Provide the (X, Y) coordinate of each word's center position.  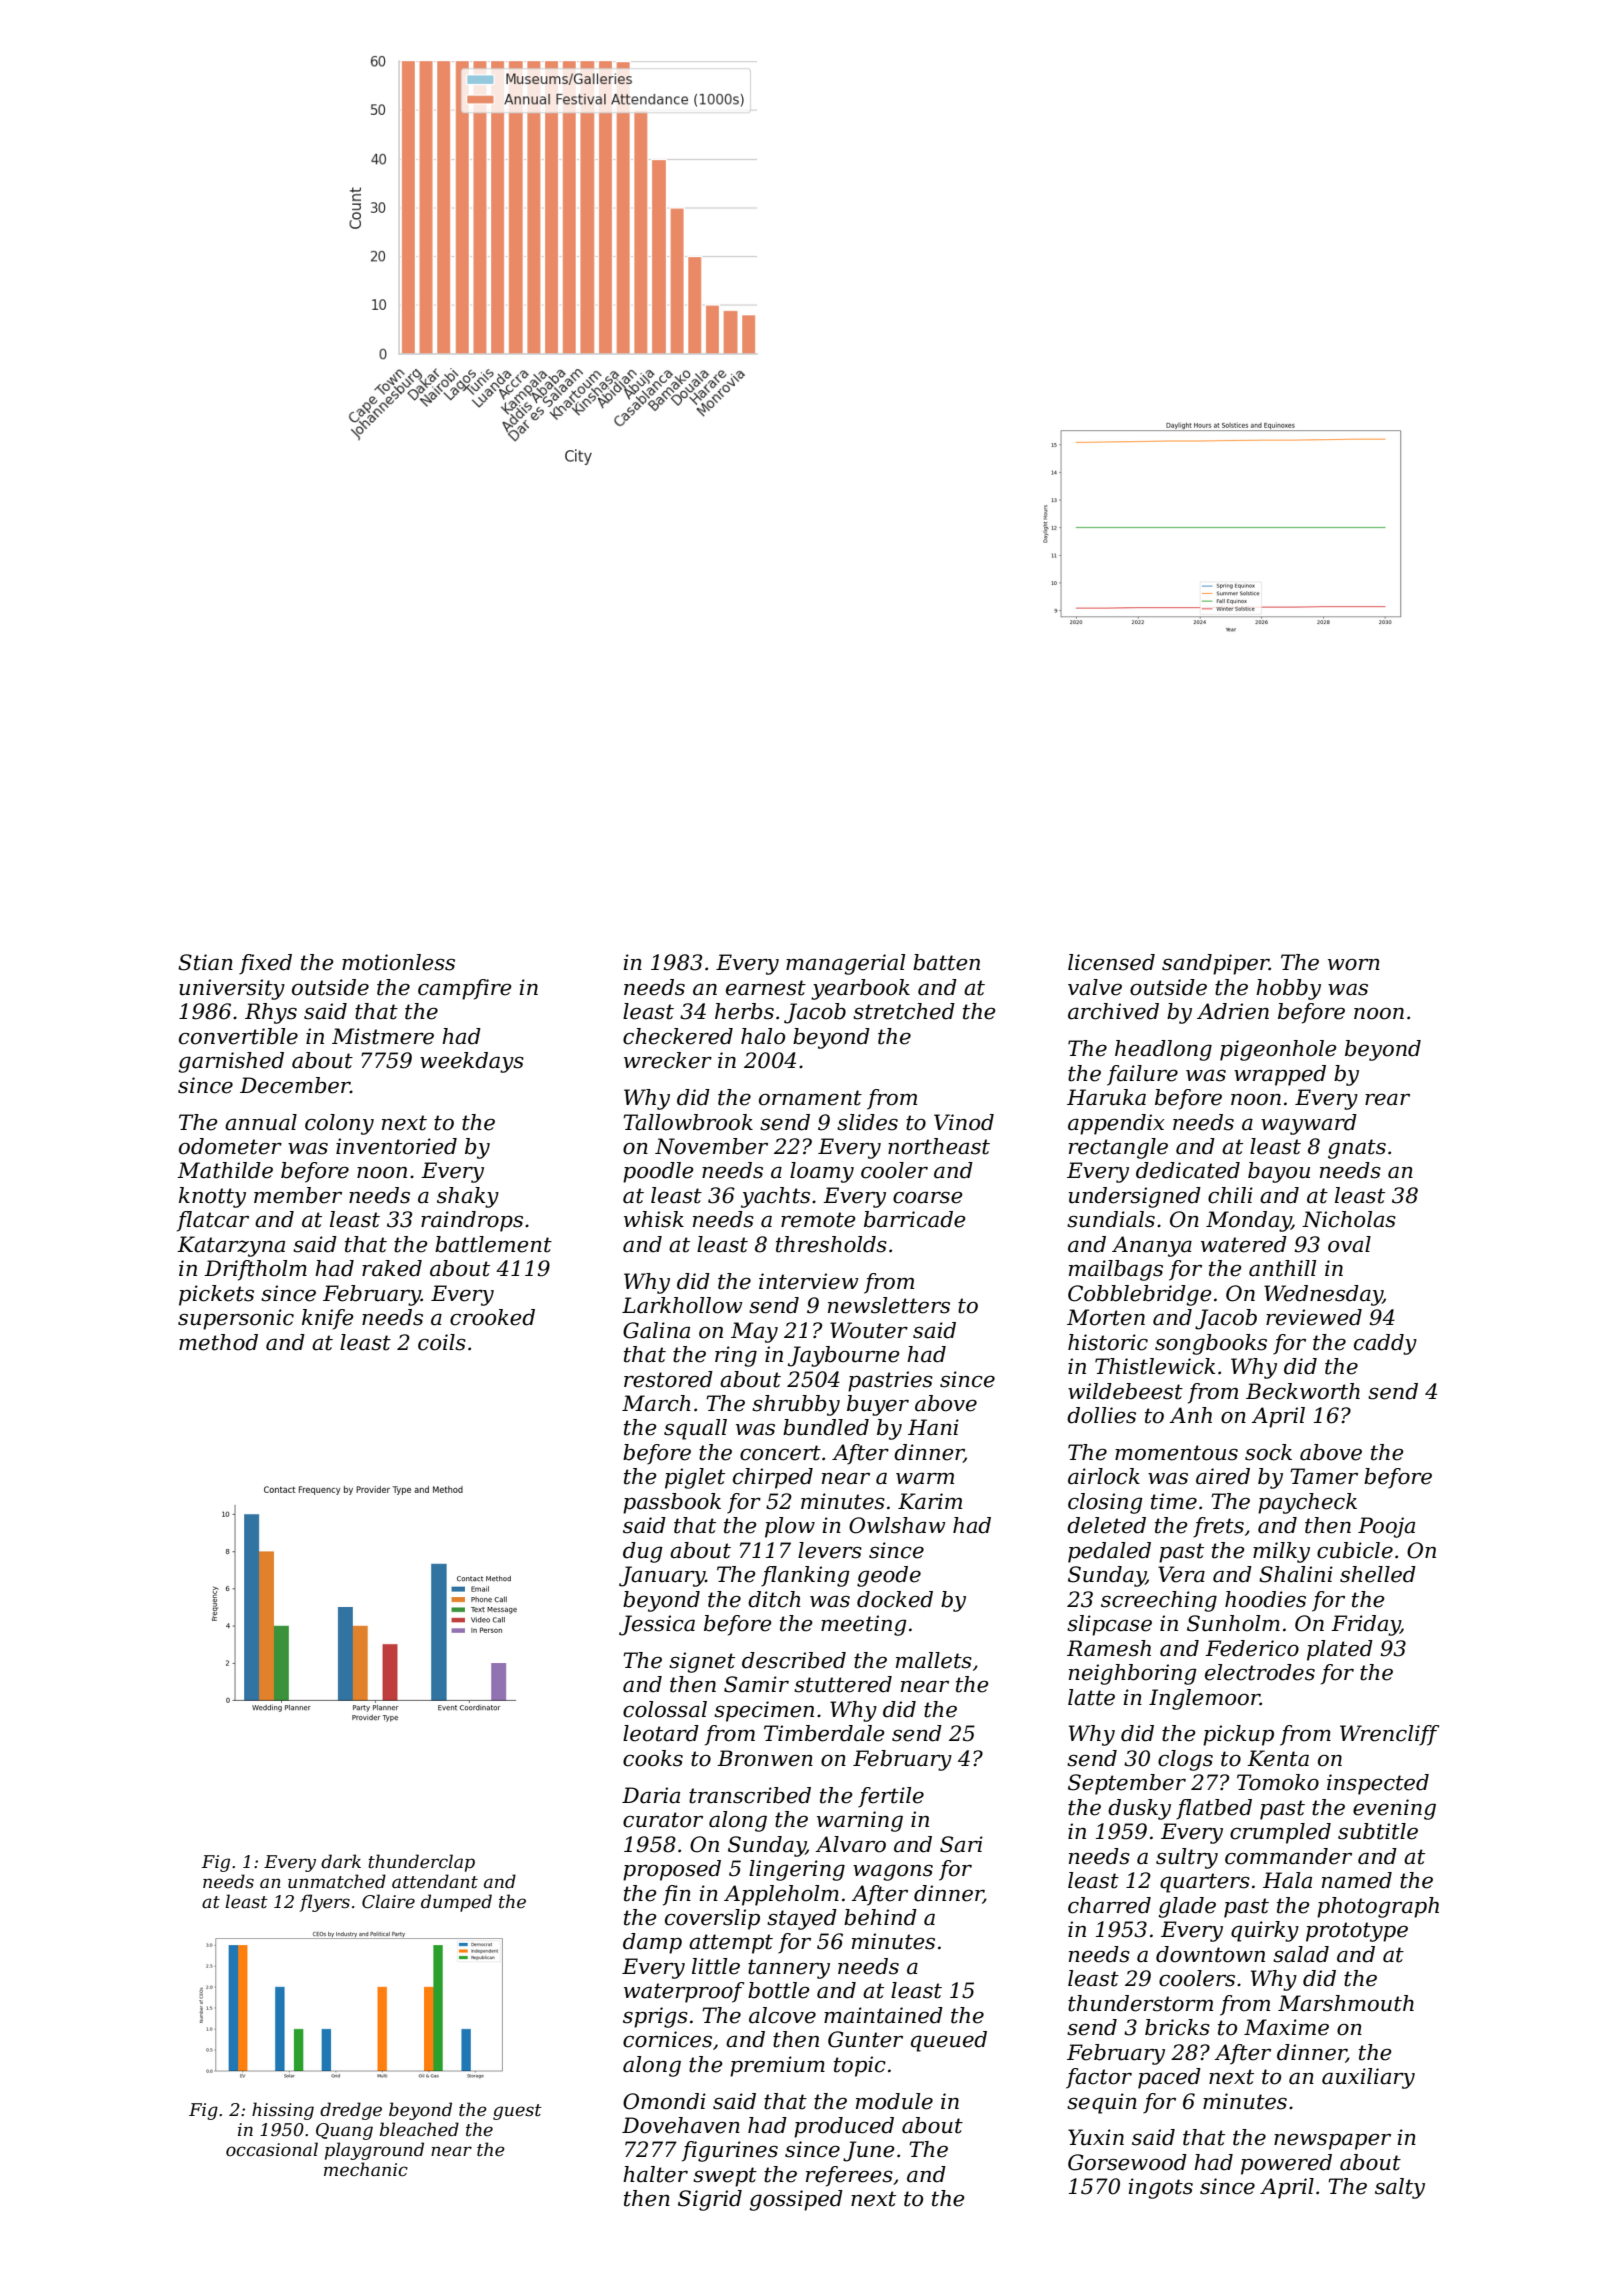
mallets (934, 1660)
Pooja (1386, 1527)
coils (442, 1342)
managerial (845, 964)
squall (695, 1429)
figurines (730, 2151)
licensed (1111, 962)
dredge (351, 2111)
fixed (265, 964)
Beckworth (1303, 1391)
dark (341, 1861)
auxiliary (1368, 2078)
